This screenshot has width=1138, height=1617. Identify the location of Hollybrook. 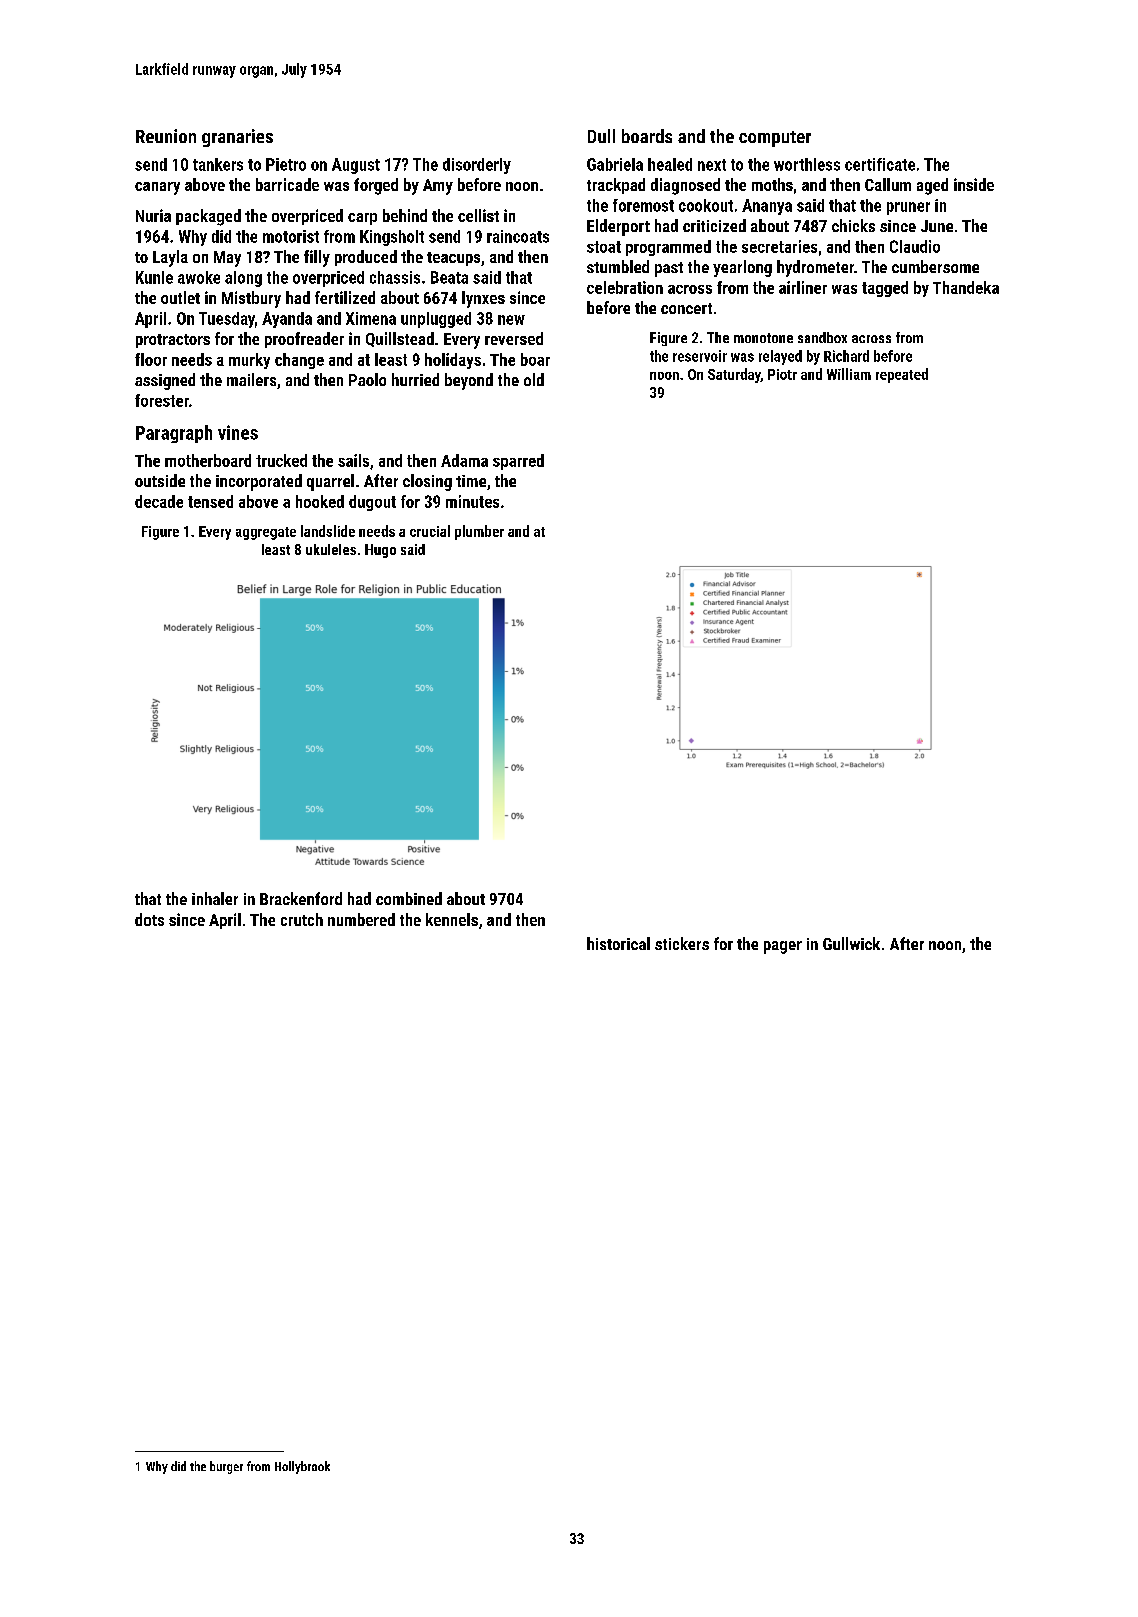
(302, 1467).
